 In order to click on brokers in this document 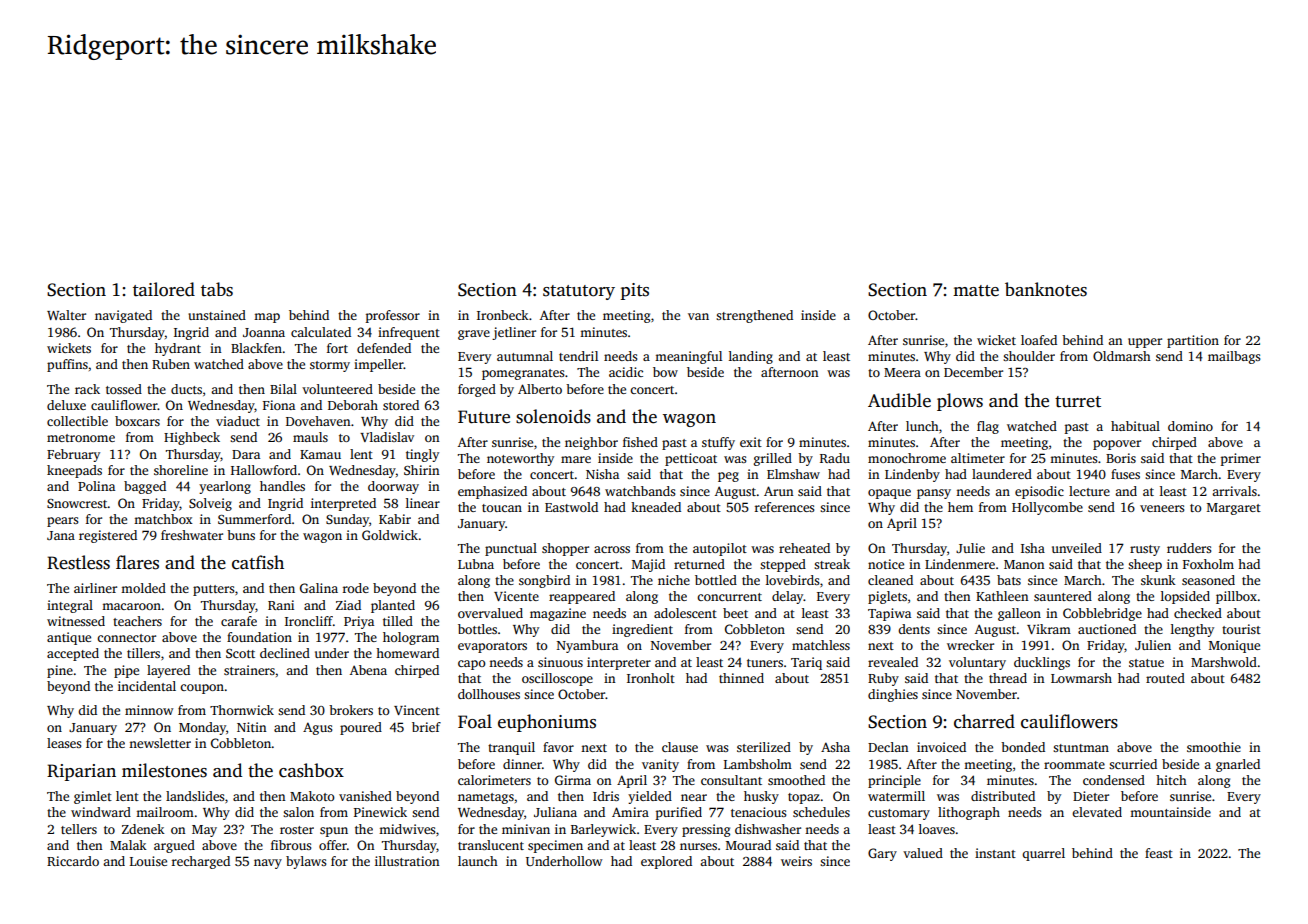, I will do `click(351, 710)`.
